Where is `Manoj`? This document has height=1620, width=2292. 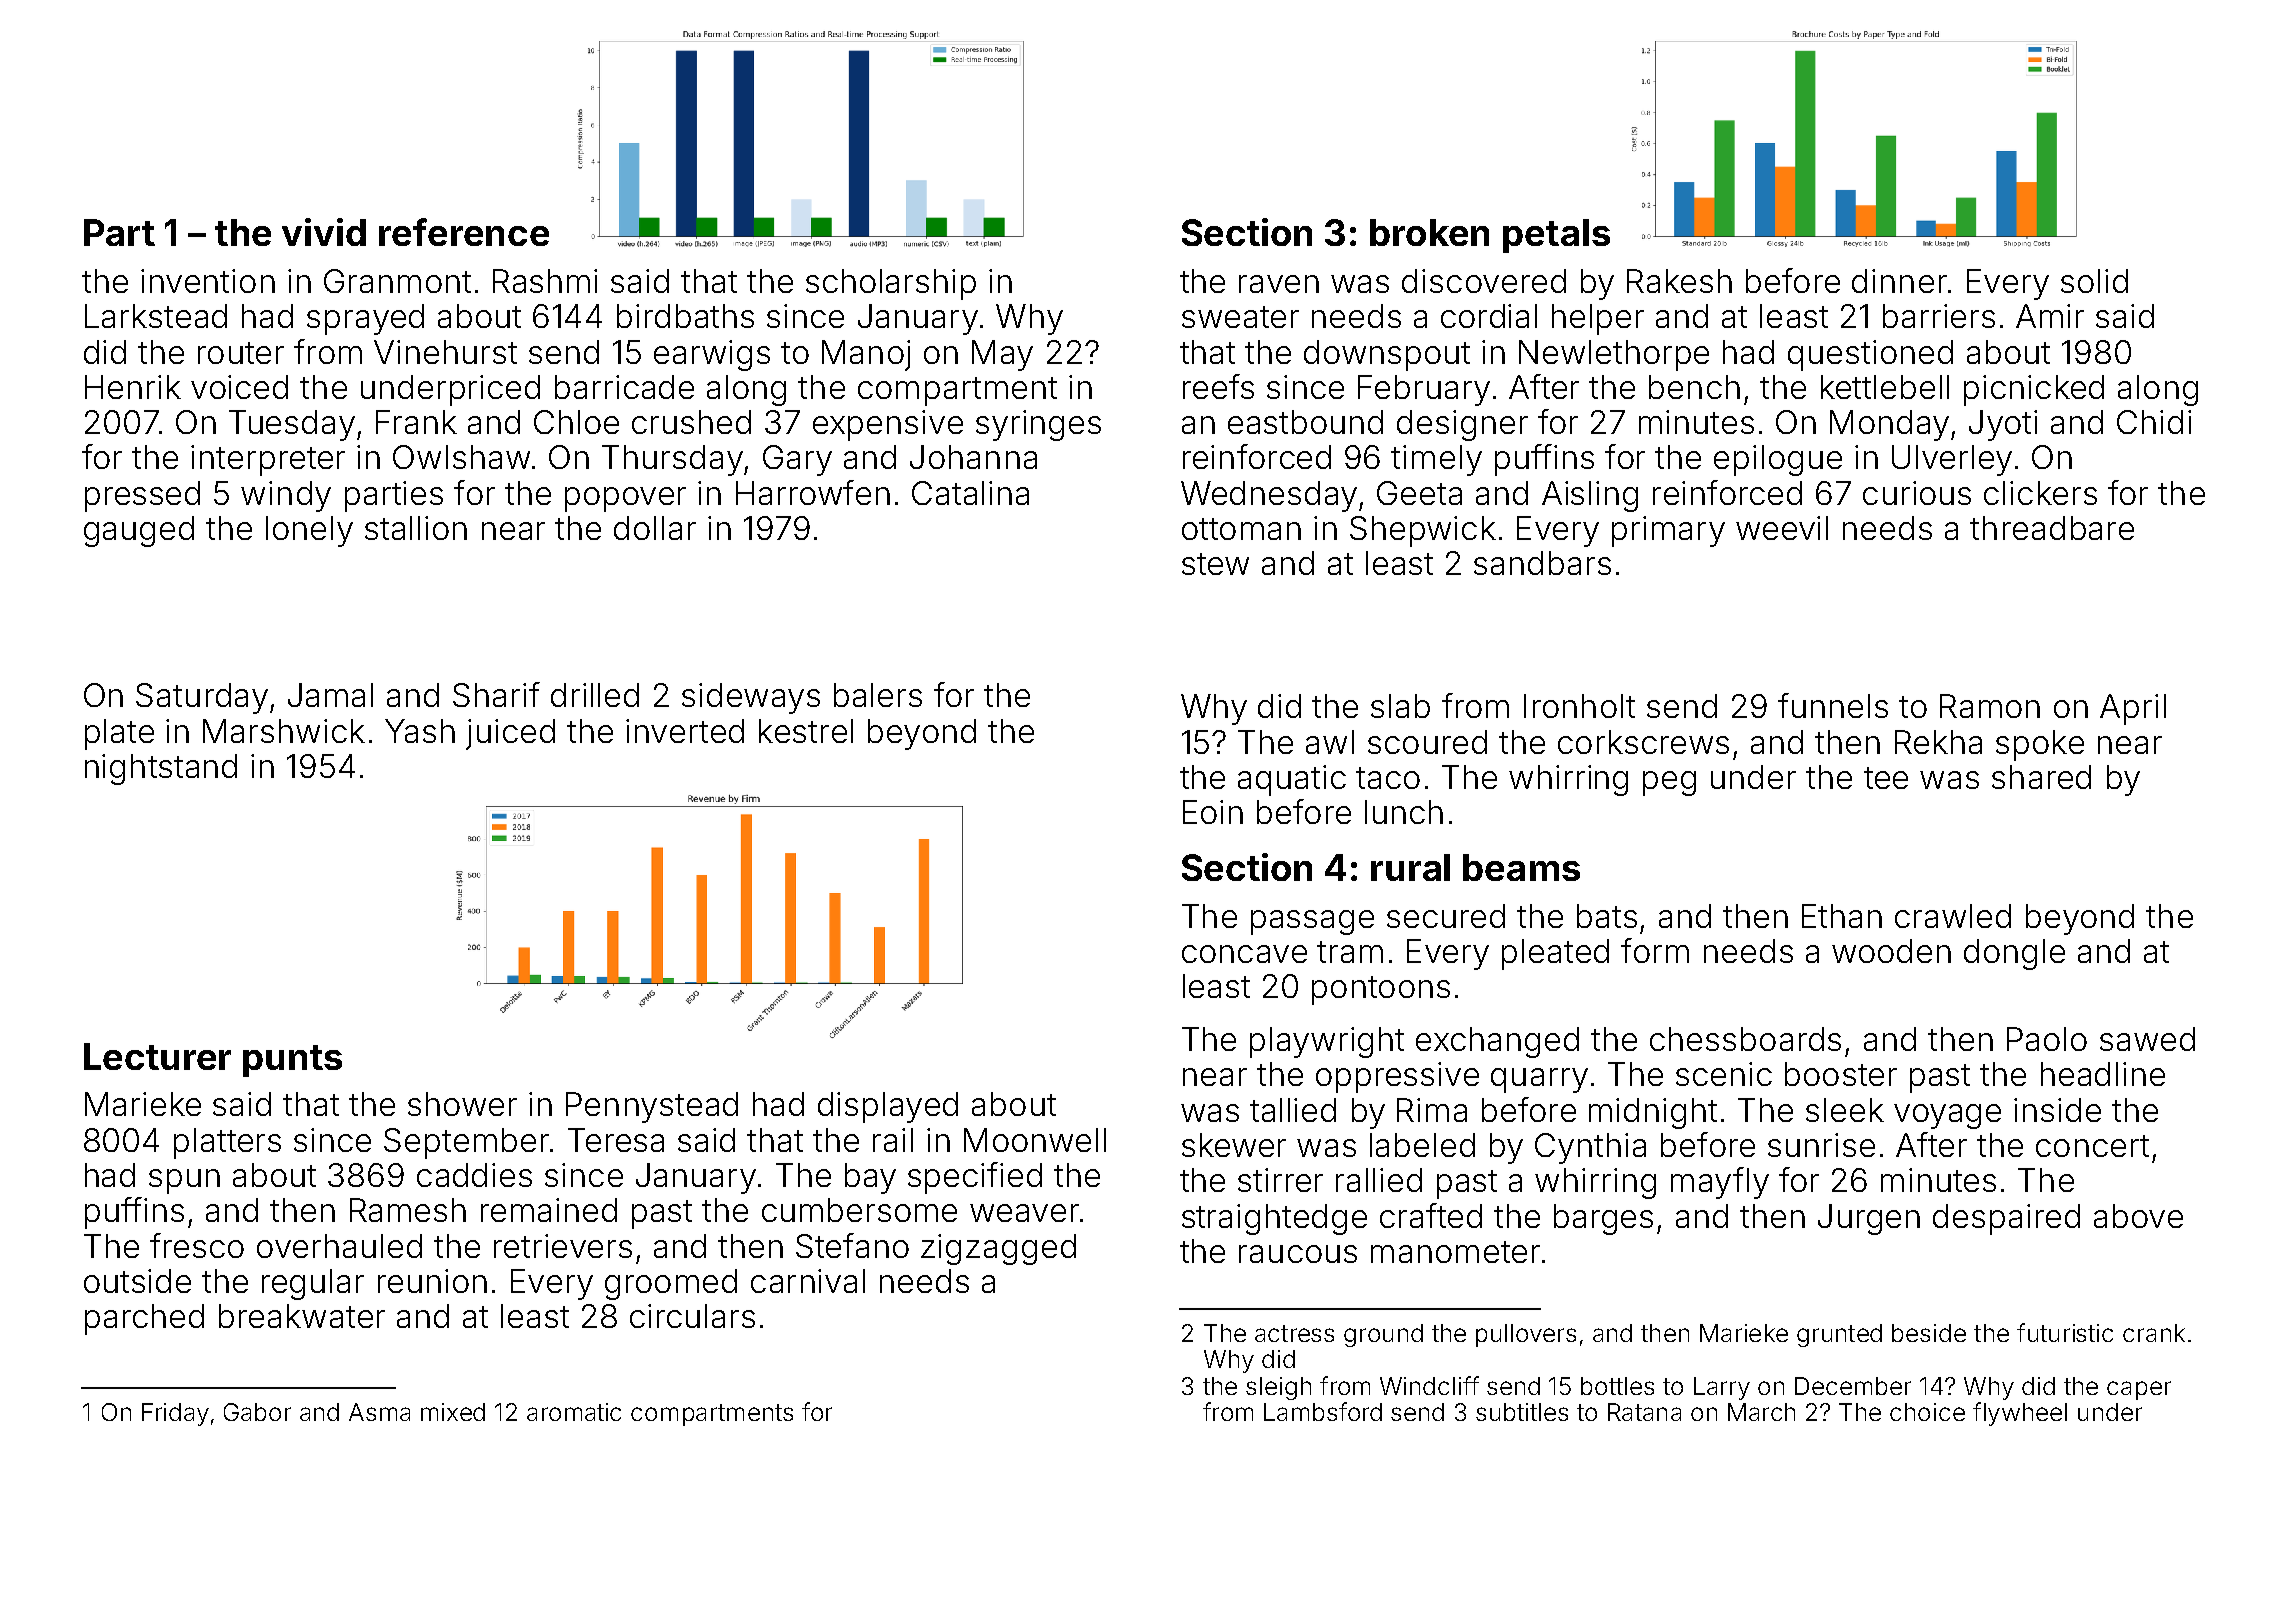 Manoj is located at coordinates (866, 355).
